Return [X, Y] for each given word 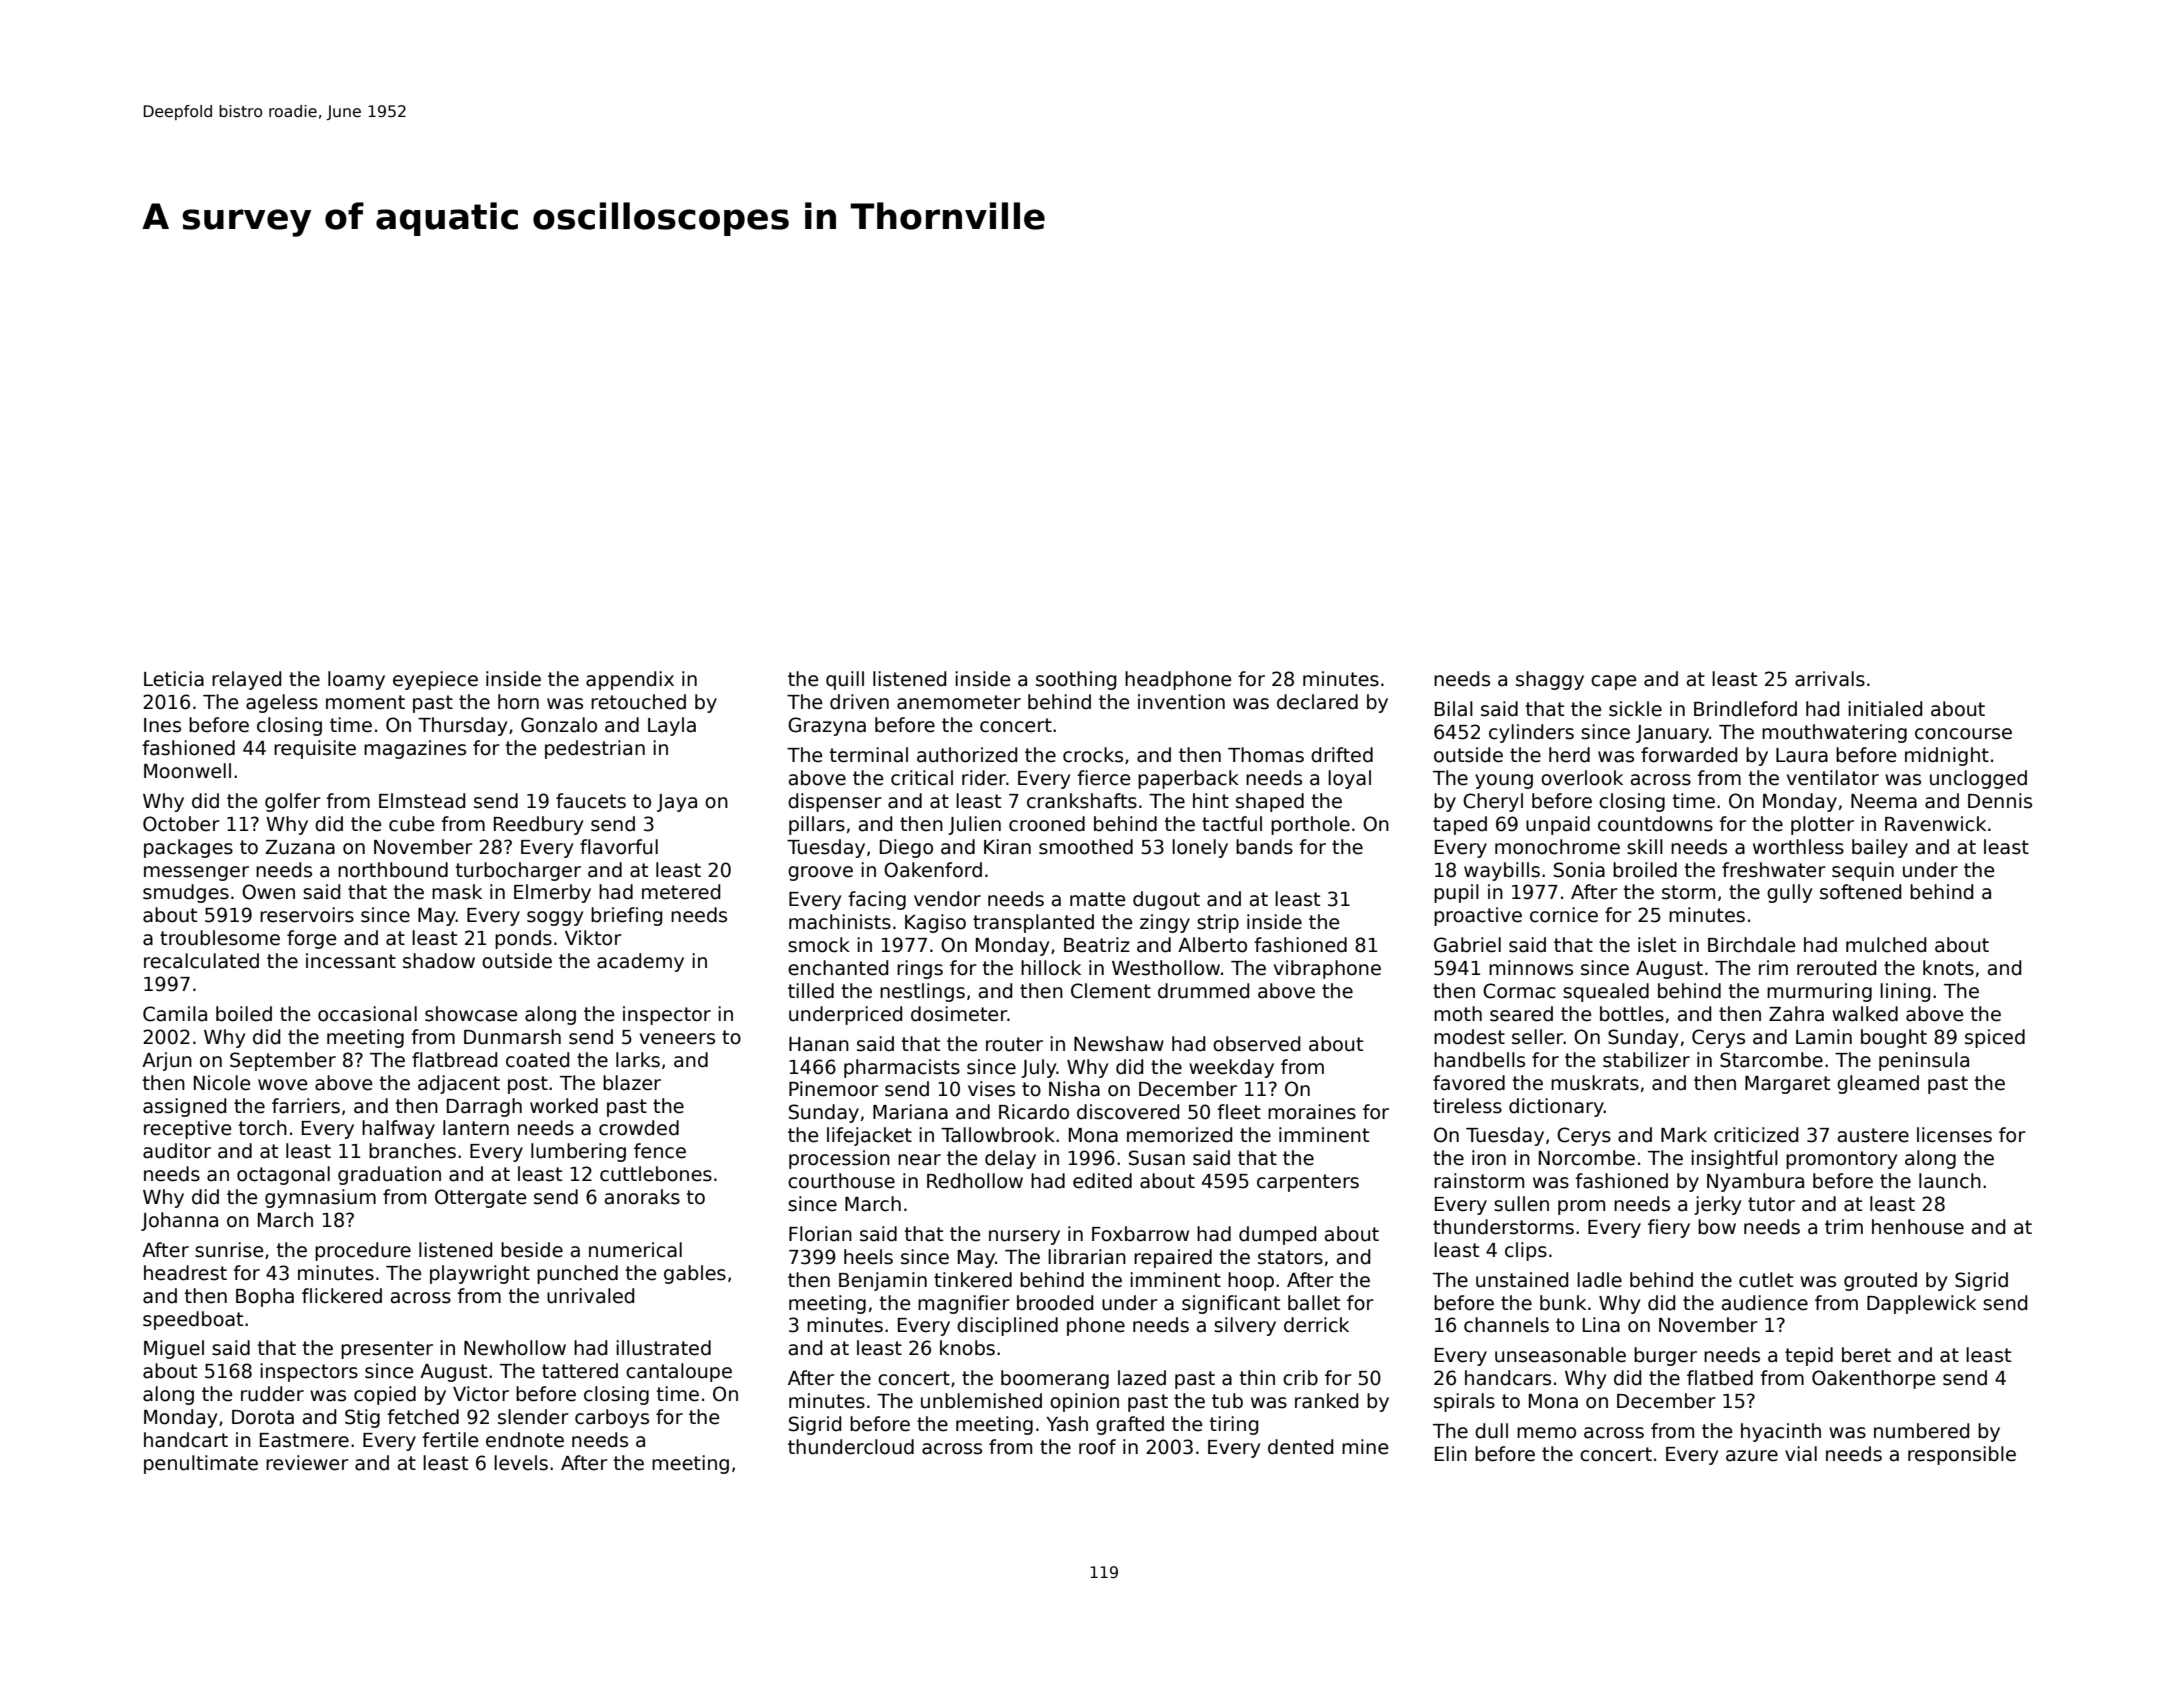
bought [1894, 1038]
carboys [612, 1418]
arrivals [1830, 679]
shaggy [1550, 680]
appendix [630, 680]
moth [1458, 1014]
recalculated [201, 961]
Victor [481, 1394]
